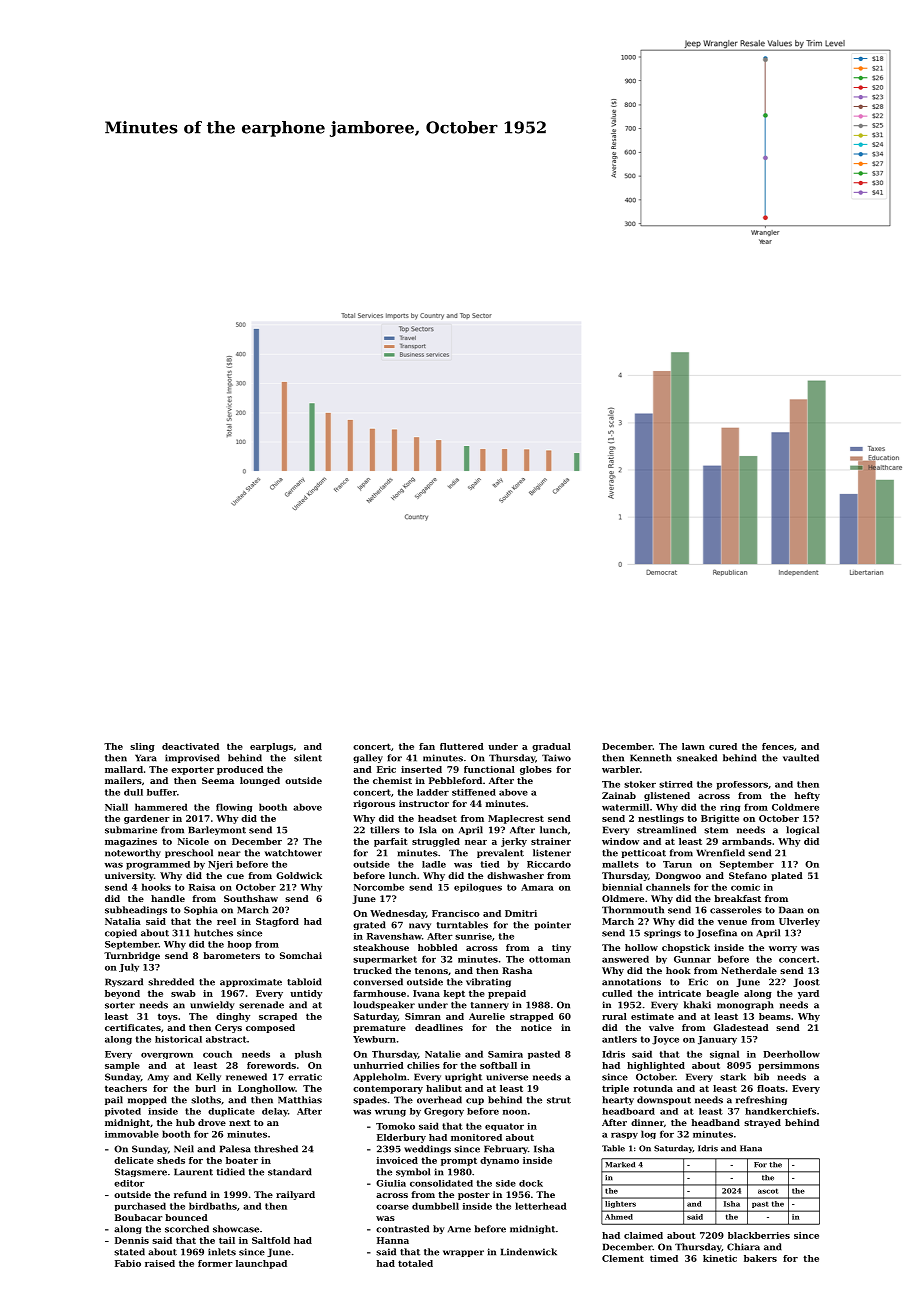 The height and width of the screenshot is (1308, 924). I want to click on plated, so click(787, 876).
